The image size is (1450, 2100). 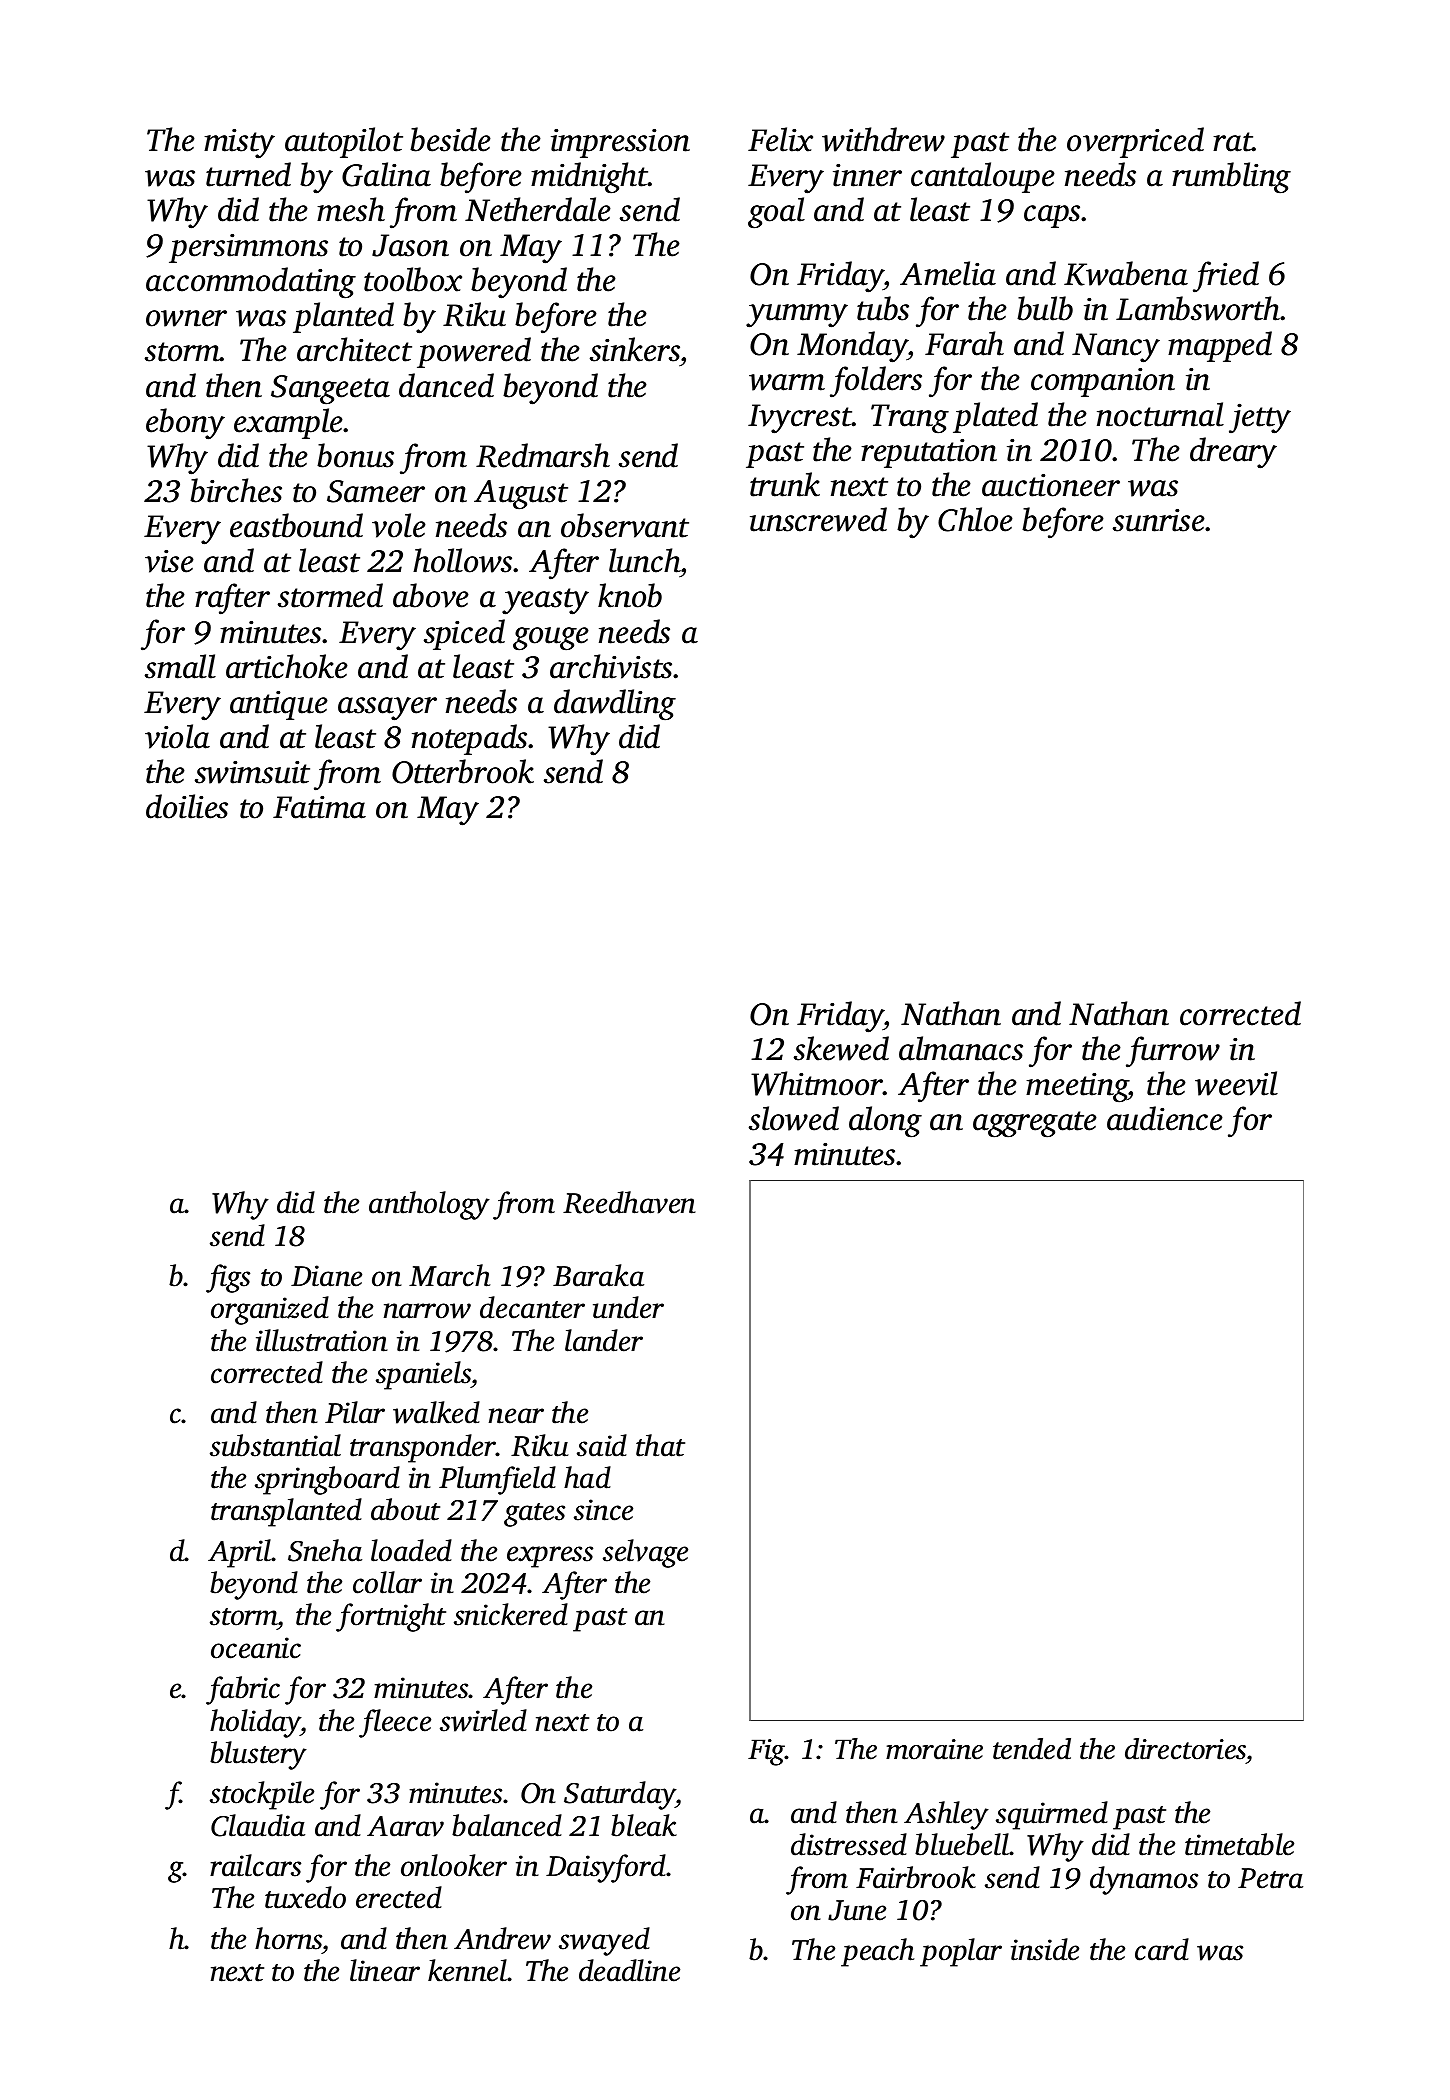 I want to click on spiced, so click(x=464, y=634).
